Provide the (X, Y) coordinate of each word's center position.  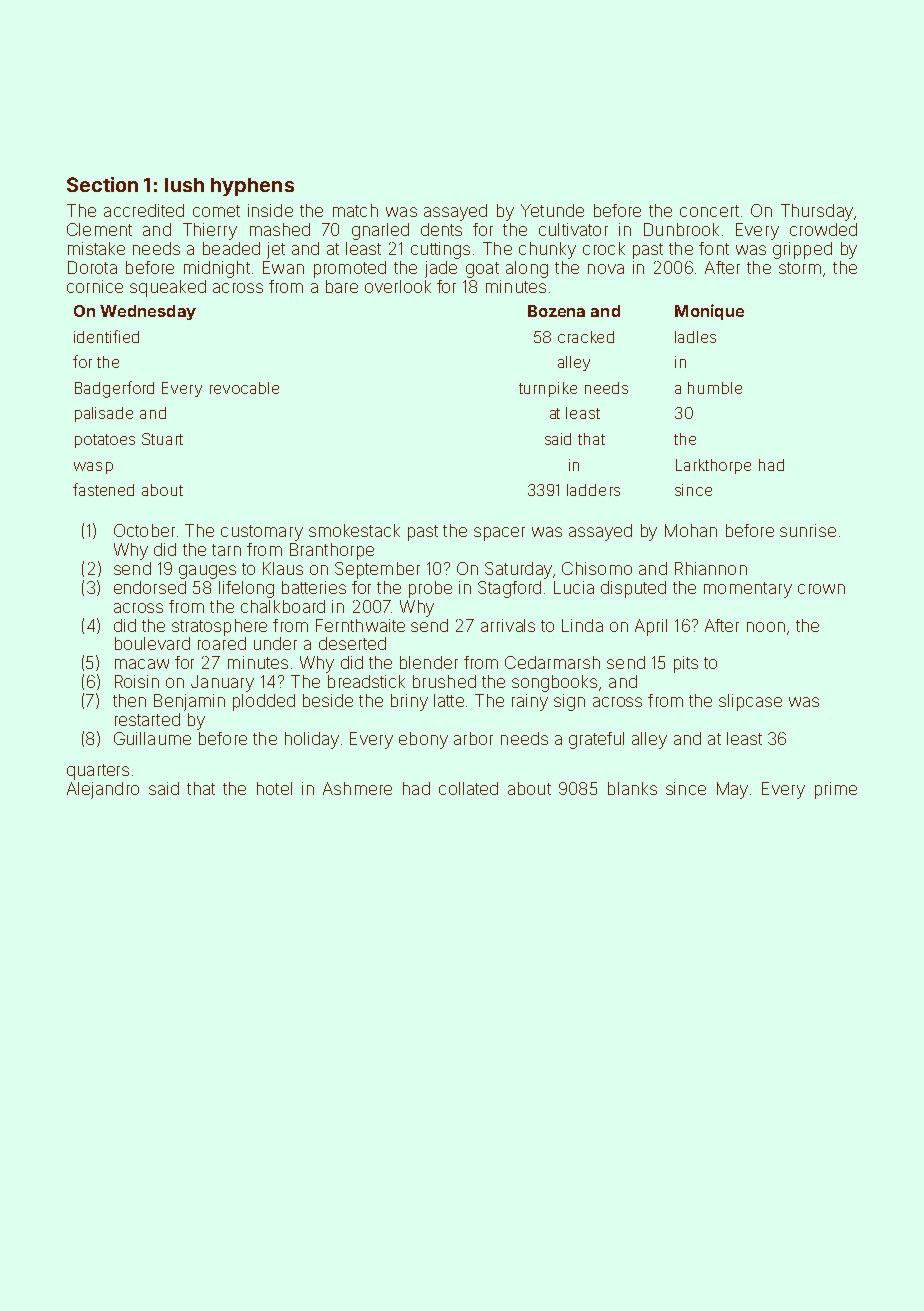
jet (276, 250)
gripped (802, 250)
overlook (398, 286)
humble (715, 388)
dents (441, 229)
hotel (274, 788)
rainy (530, 702)
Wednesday (148, 312)
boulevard (152, 643)
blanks (632, 788)
